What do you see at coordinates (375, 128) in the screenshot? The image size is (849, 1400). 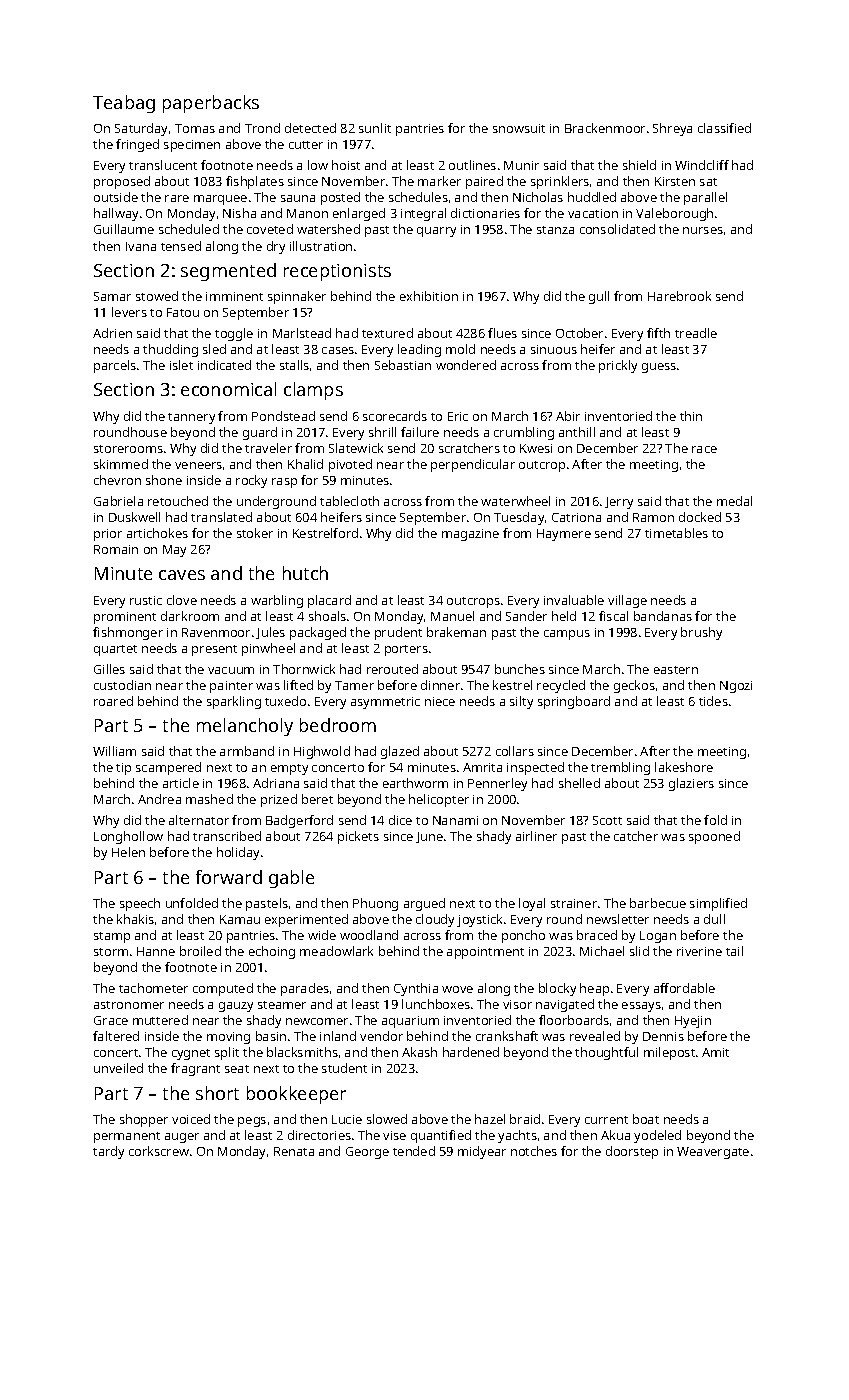 I see `sunlit` at bounding box center [375, 128].
